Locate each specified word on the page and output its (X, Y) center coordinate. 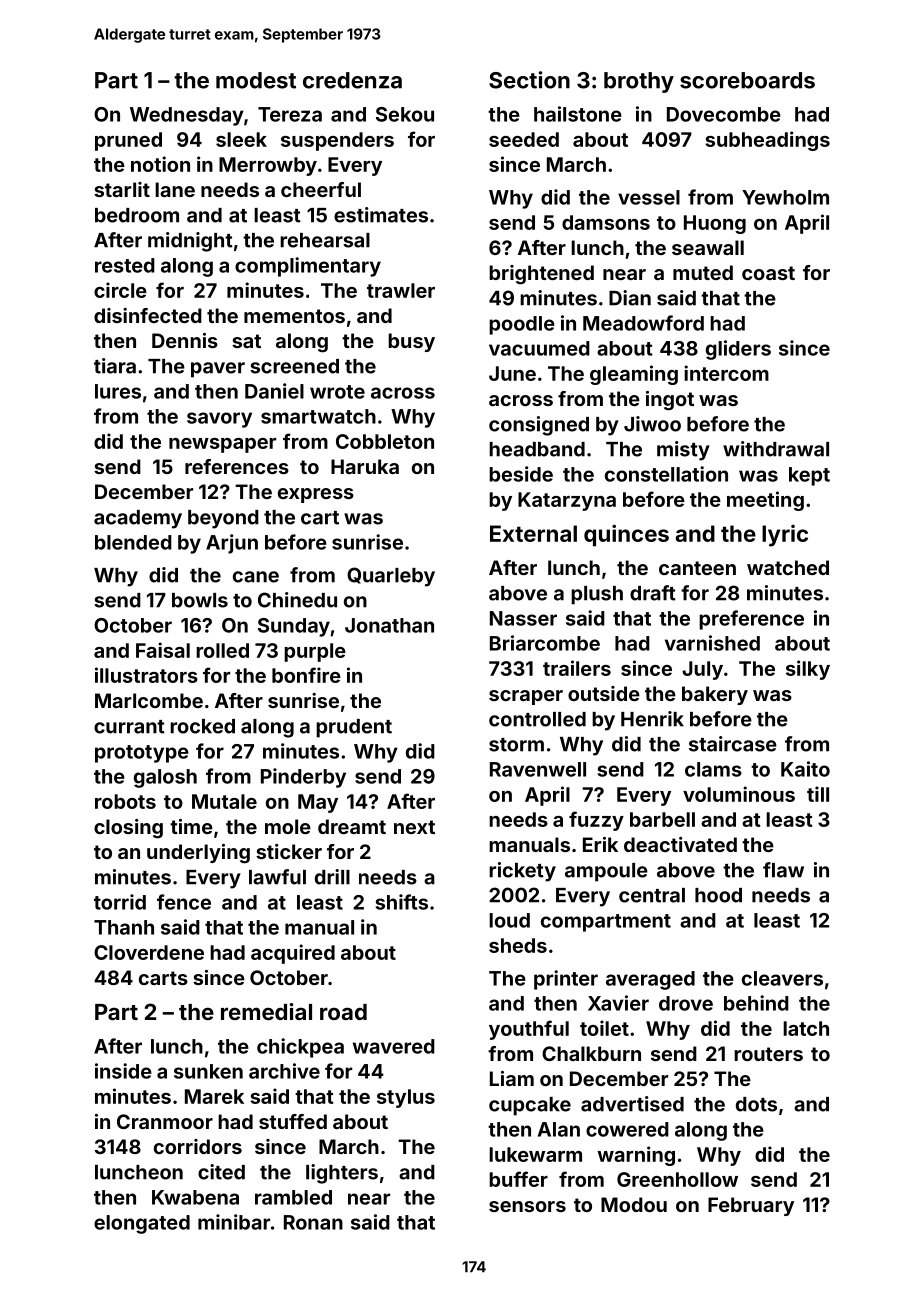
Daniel (274, 391)
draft (653, 593)
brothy (639, 82)
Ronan (313, 1222)
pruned (128, 141)
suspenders (337, 141)
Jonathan (389, 625)
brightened (541, 275)
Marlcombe (149, 700)
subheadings (767, 141)
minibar (234, 1222)
